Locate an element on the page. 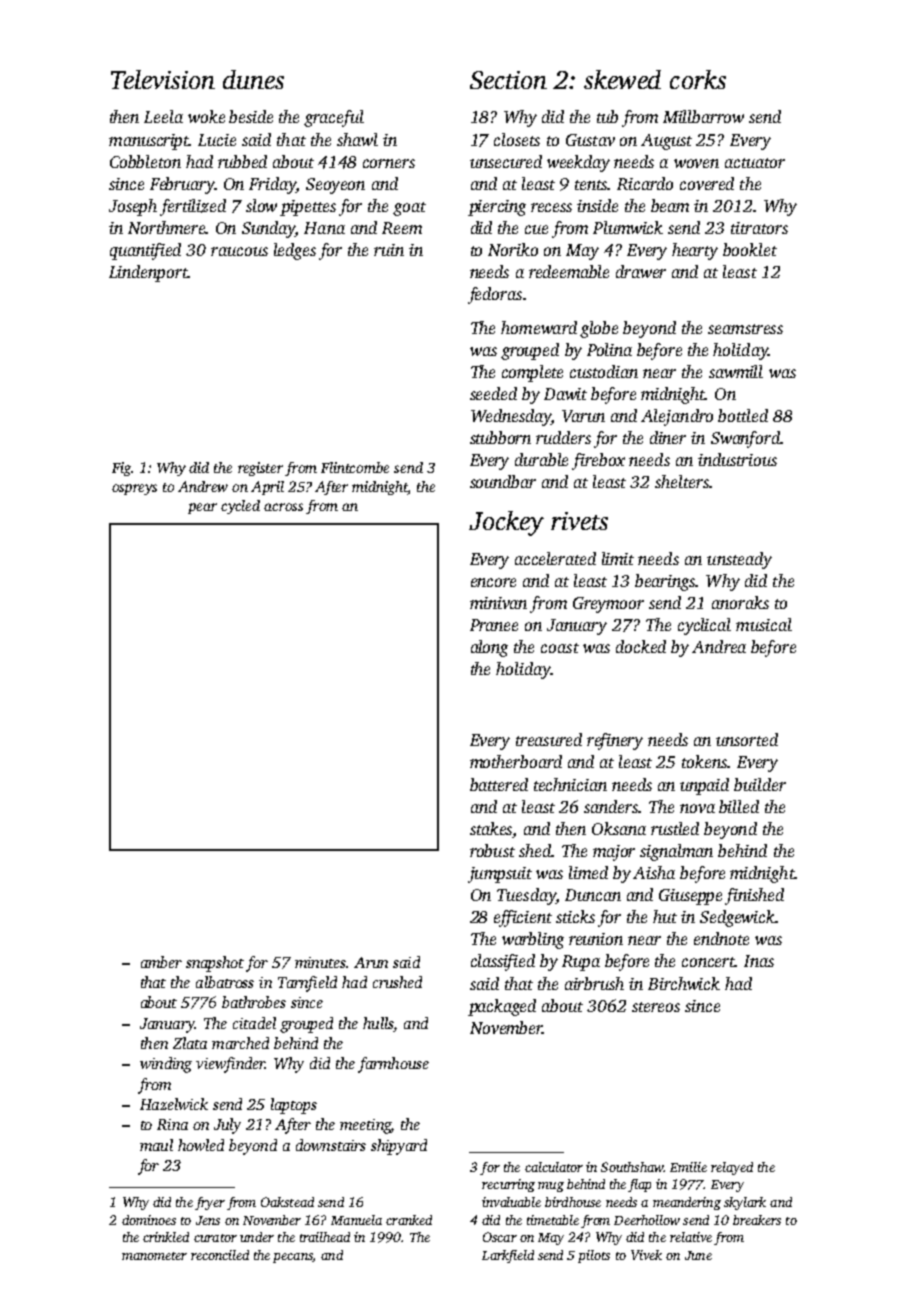  builder is located at coordinates (760, 784).
